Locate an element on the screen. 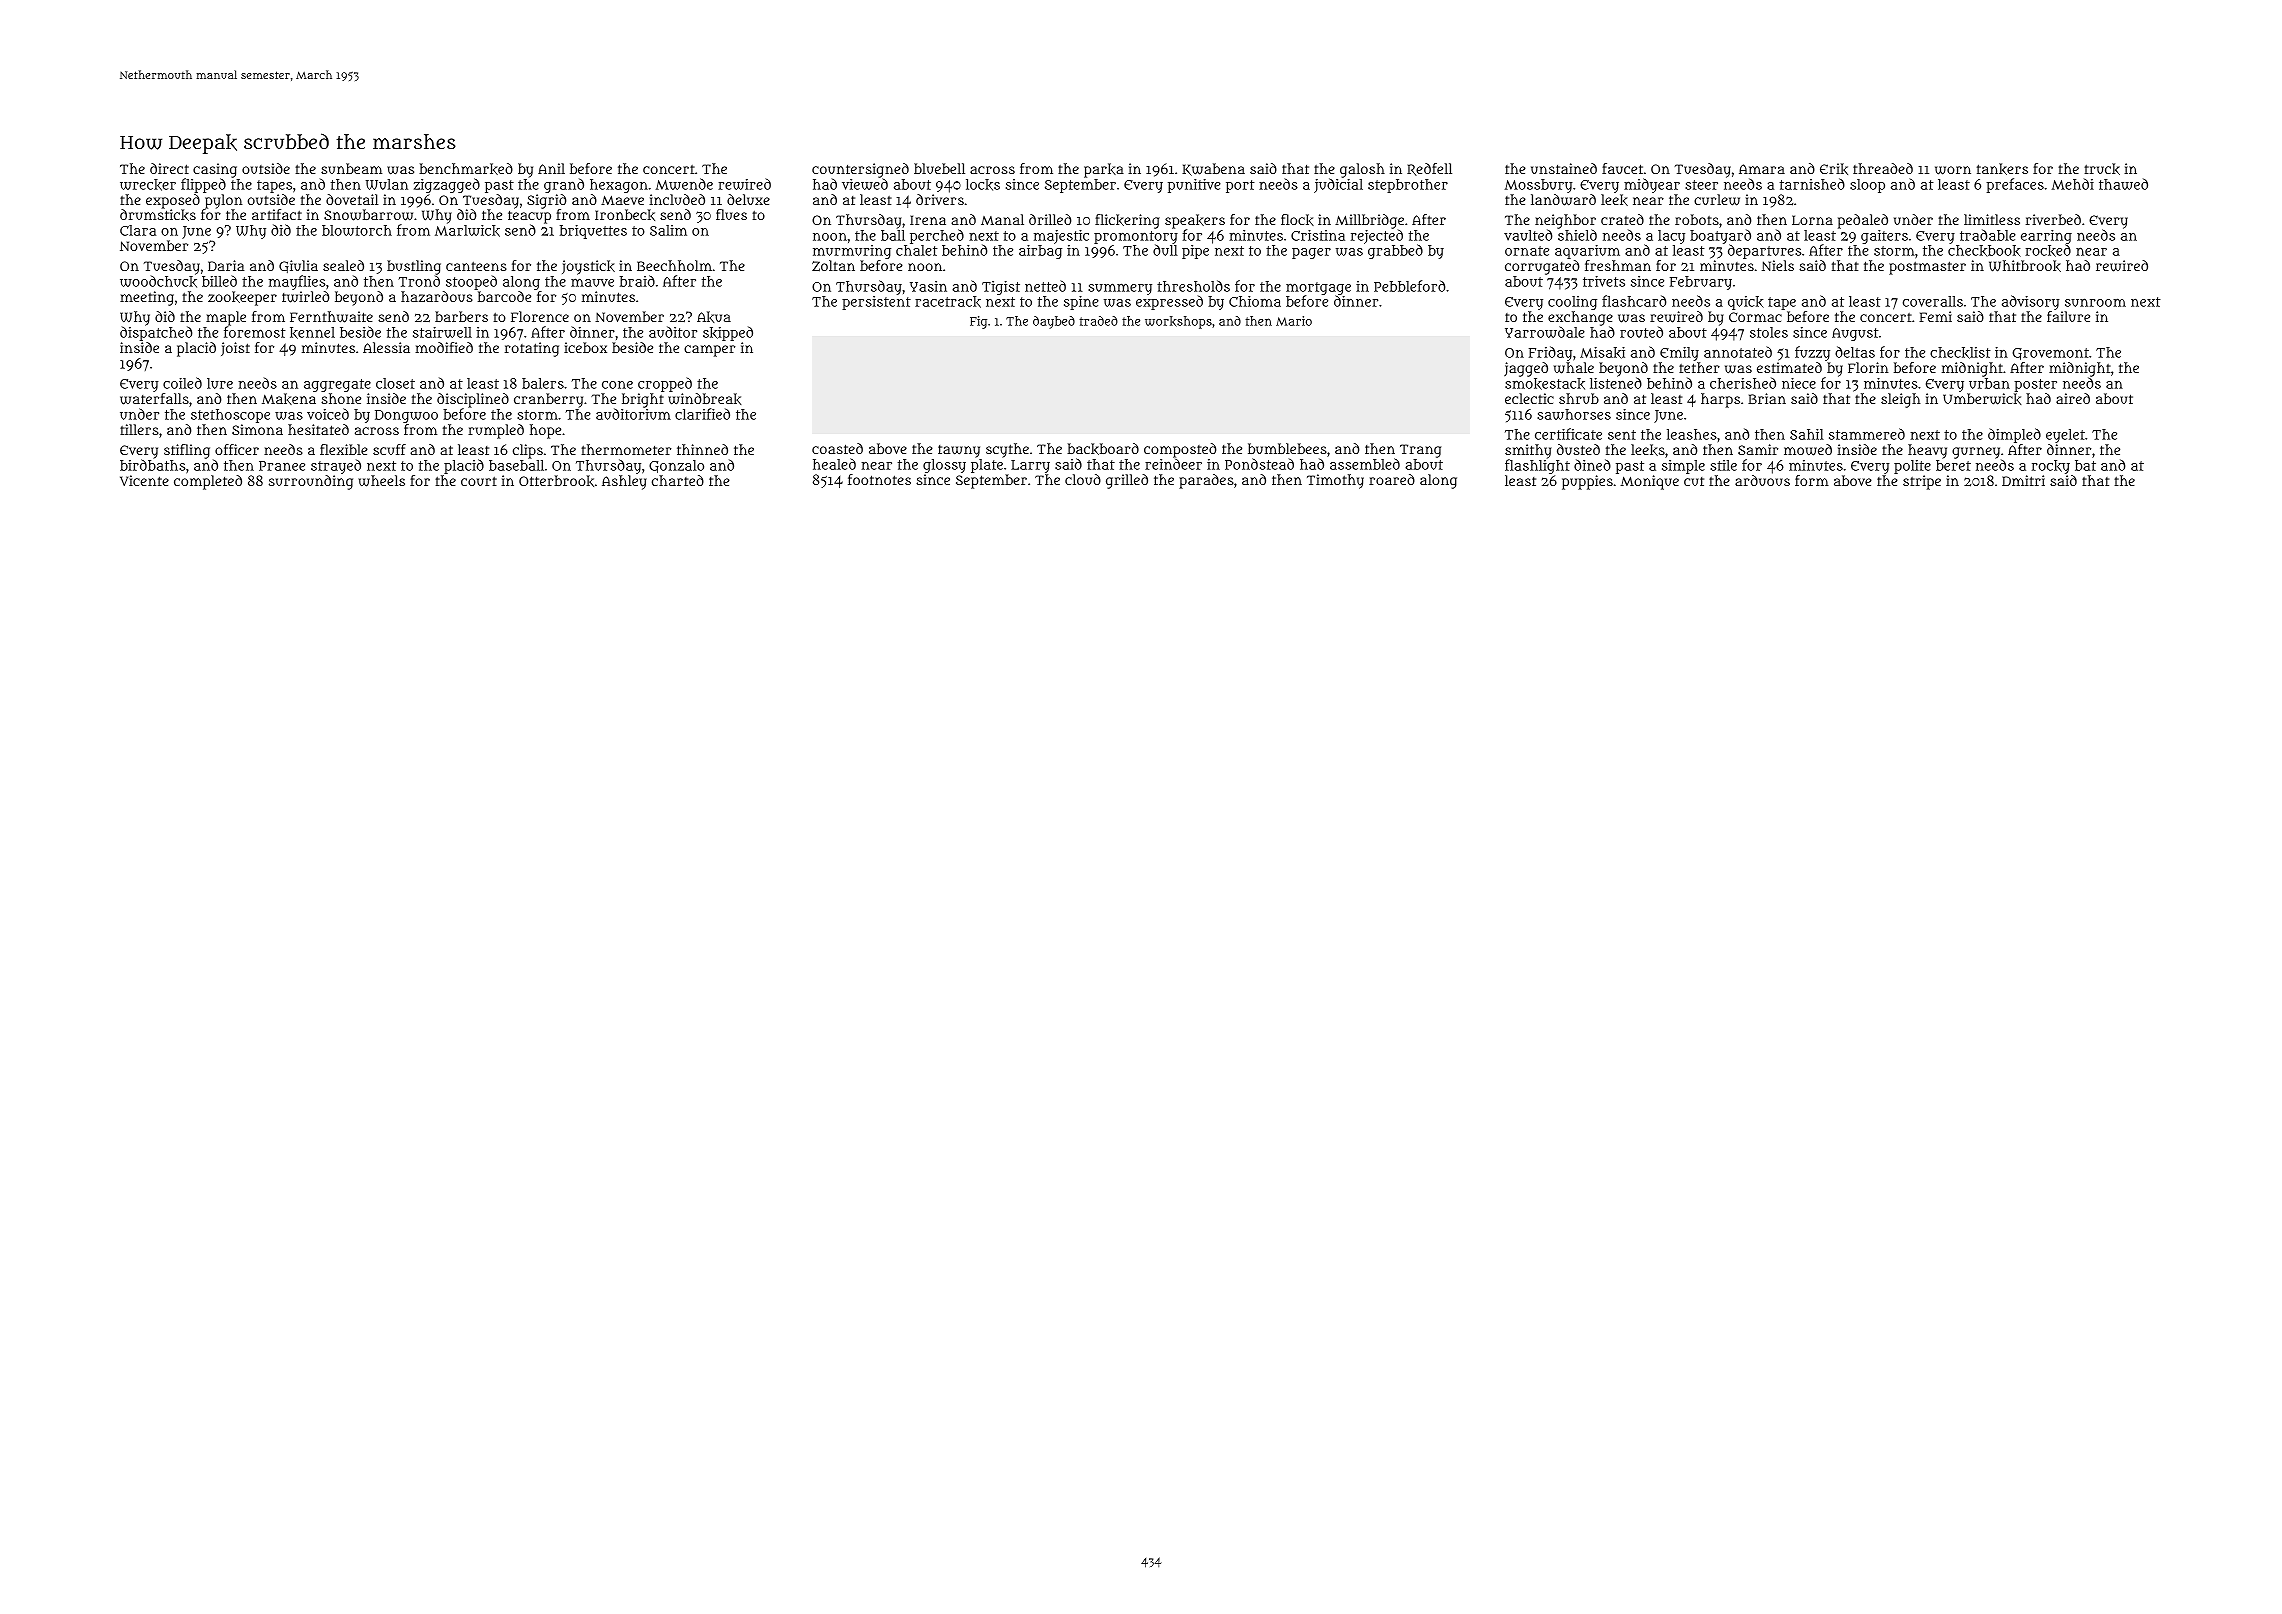 The image size is (2282, 1614). Cristina is located at coordinates (1318, 235).
